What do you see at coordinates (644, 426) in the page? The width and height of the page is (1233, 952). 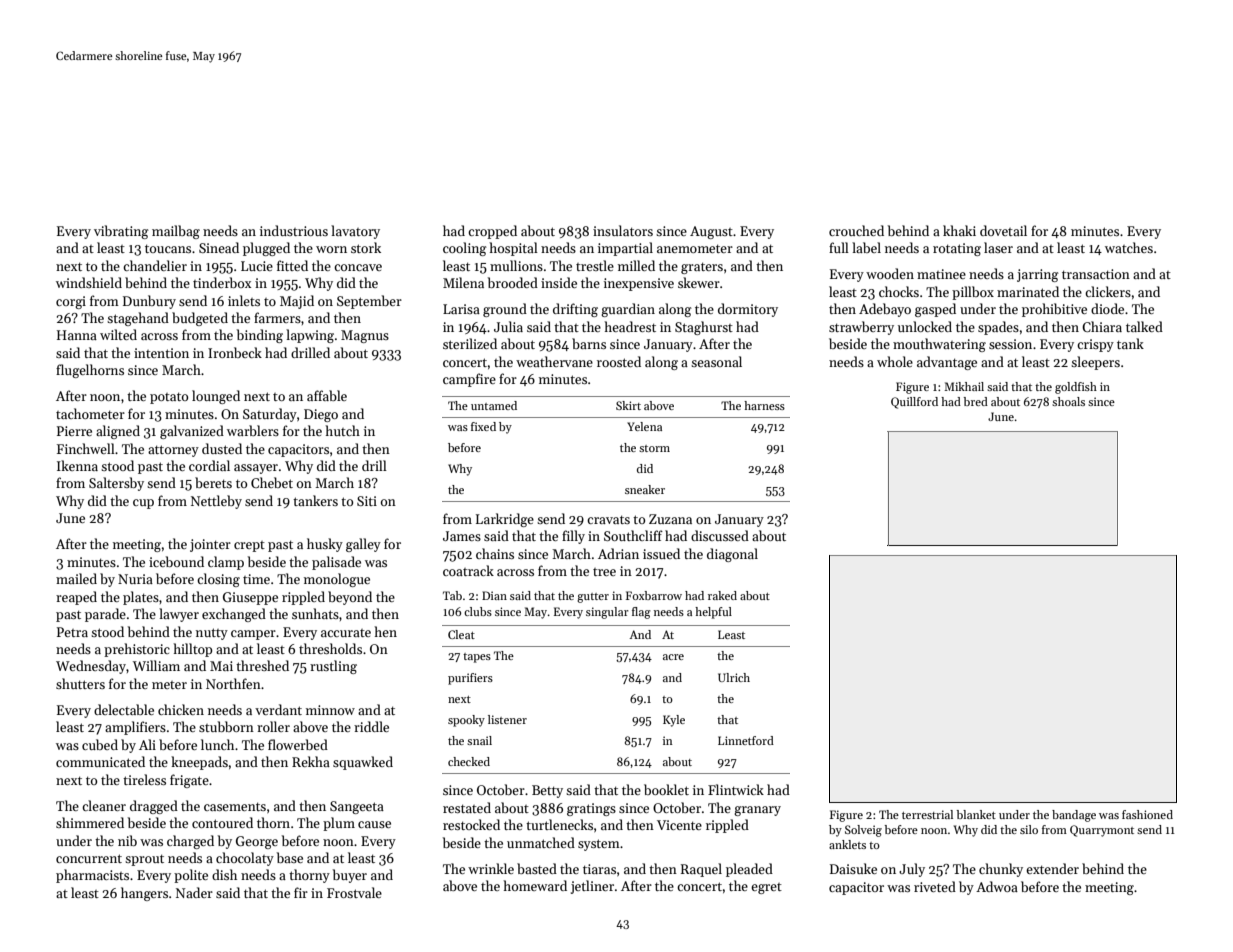 I see `Yelena` at bounding box center [644, 426].
